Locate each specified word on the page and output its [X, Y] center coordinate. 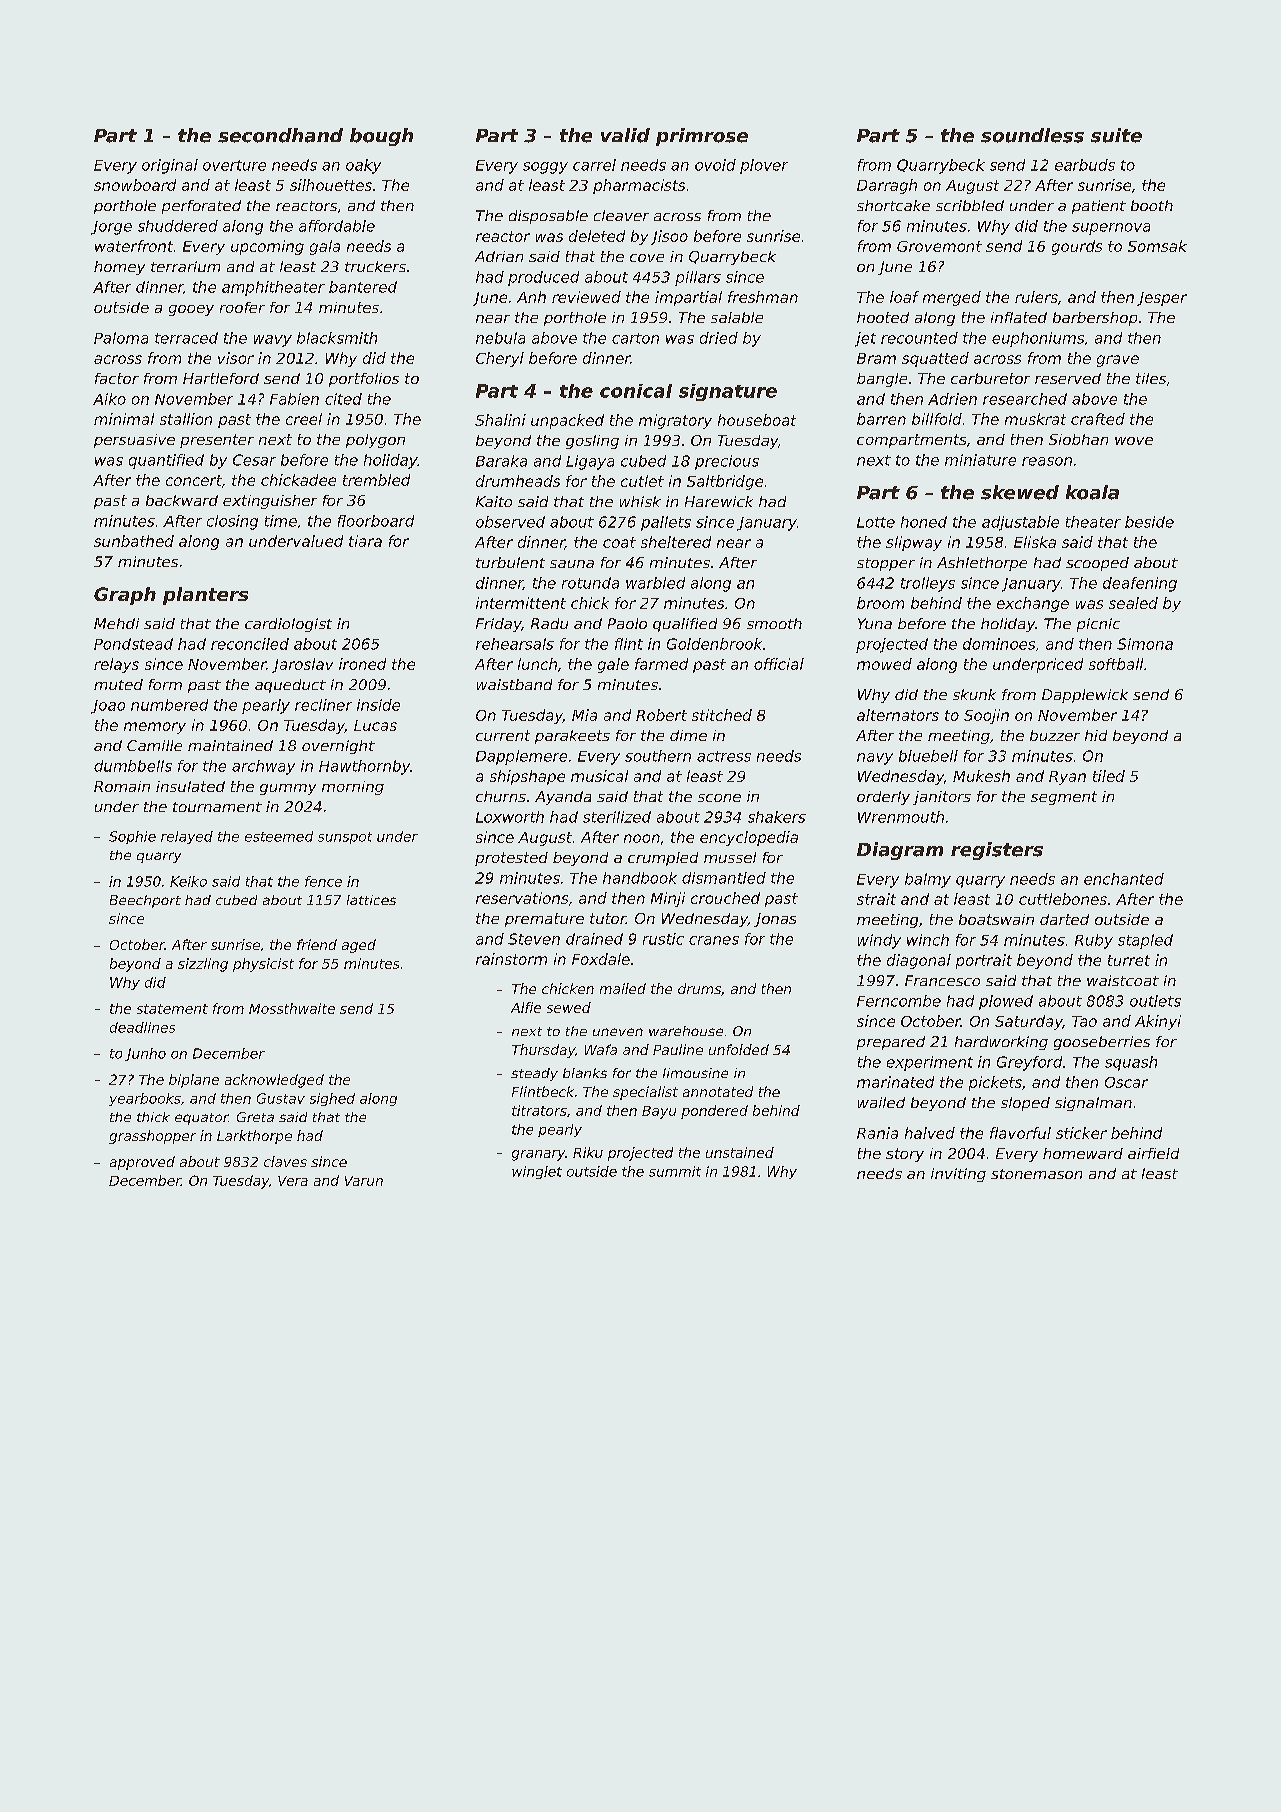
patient [1099, 207]
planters [205, 596]
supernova [1111, 229]
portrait [984, 961]
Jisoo [669, 237]
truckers [375, 266]
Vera [293, 1181]
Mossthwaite [292, 1008]
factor [117, 378]
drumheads [518, 481]
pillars [698, 278]
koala [1092, 492]
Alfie [526, 1007]
